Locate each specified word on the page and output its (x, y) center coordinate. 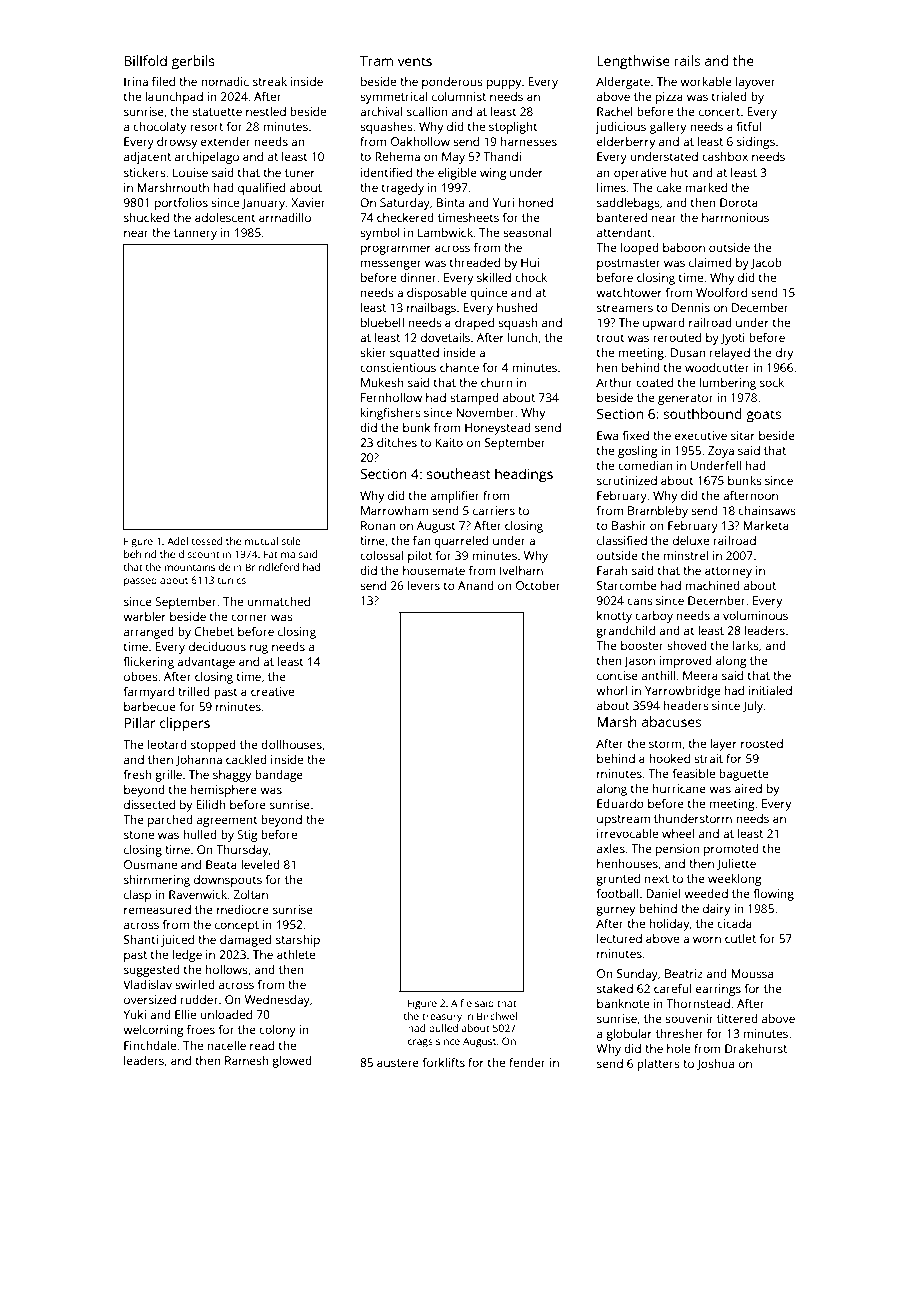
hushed (517, 307)
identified (386, 172)
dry (784, 354)
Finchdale (150, 1045)
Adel (177, 541)
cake (669, 187)
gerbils (193, 62)
